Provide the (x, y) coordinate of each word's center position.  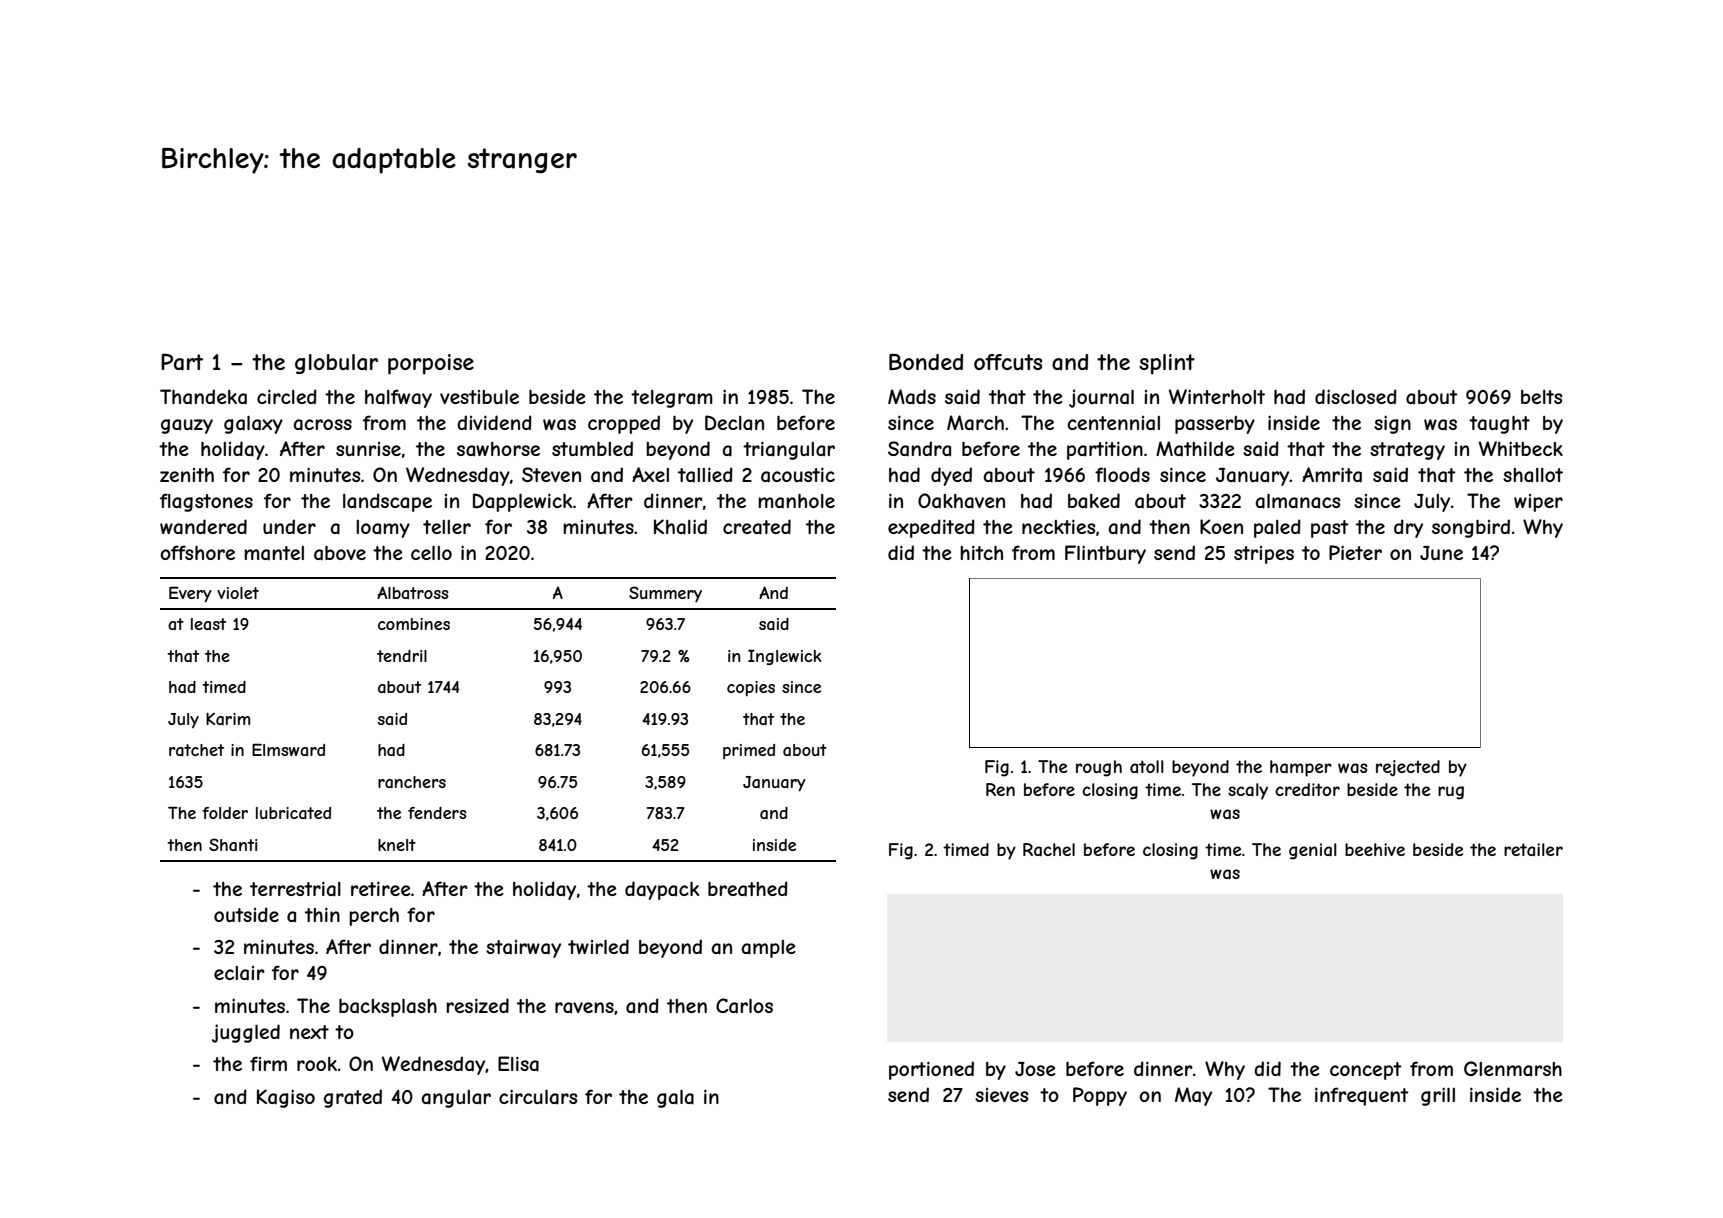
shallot (1533, 475)
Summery (665, 594)
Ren (1000, 789)
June (1441, 553)
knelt (397, 845)
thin (322, 914)
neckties (1058, 526)
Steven (551, 474)
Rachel (1049, 849)
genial (1313, 851)
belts (1541, 397)
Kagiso (286, 1098)
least (208, 624)
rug (1451, 793)
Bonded (926, 362)
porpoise (431, 364)
